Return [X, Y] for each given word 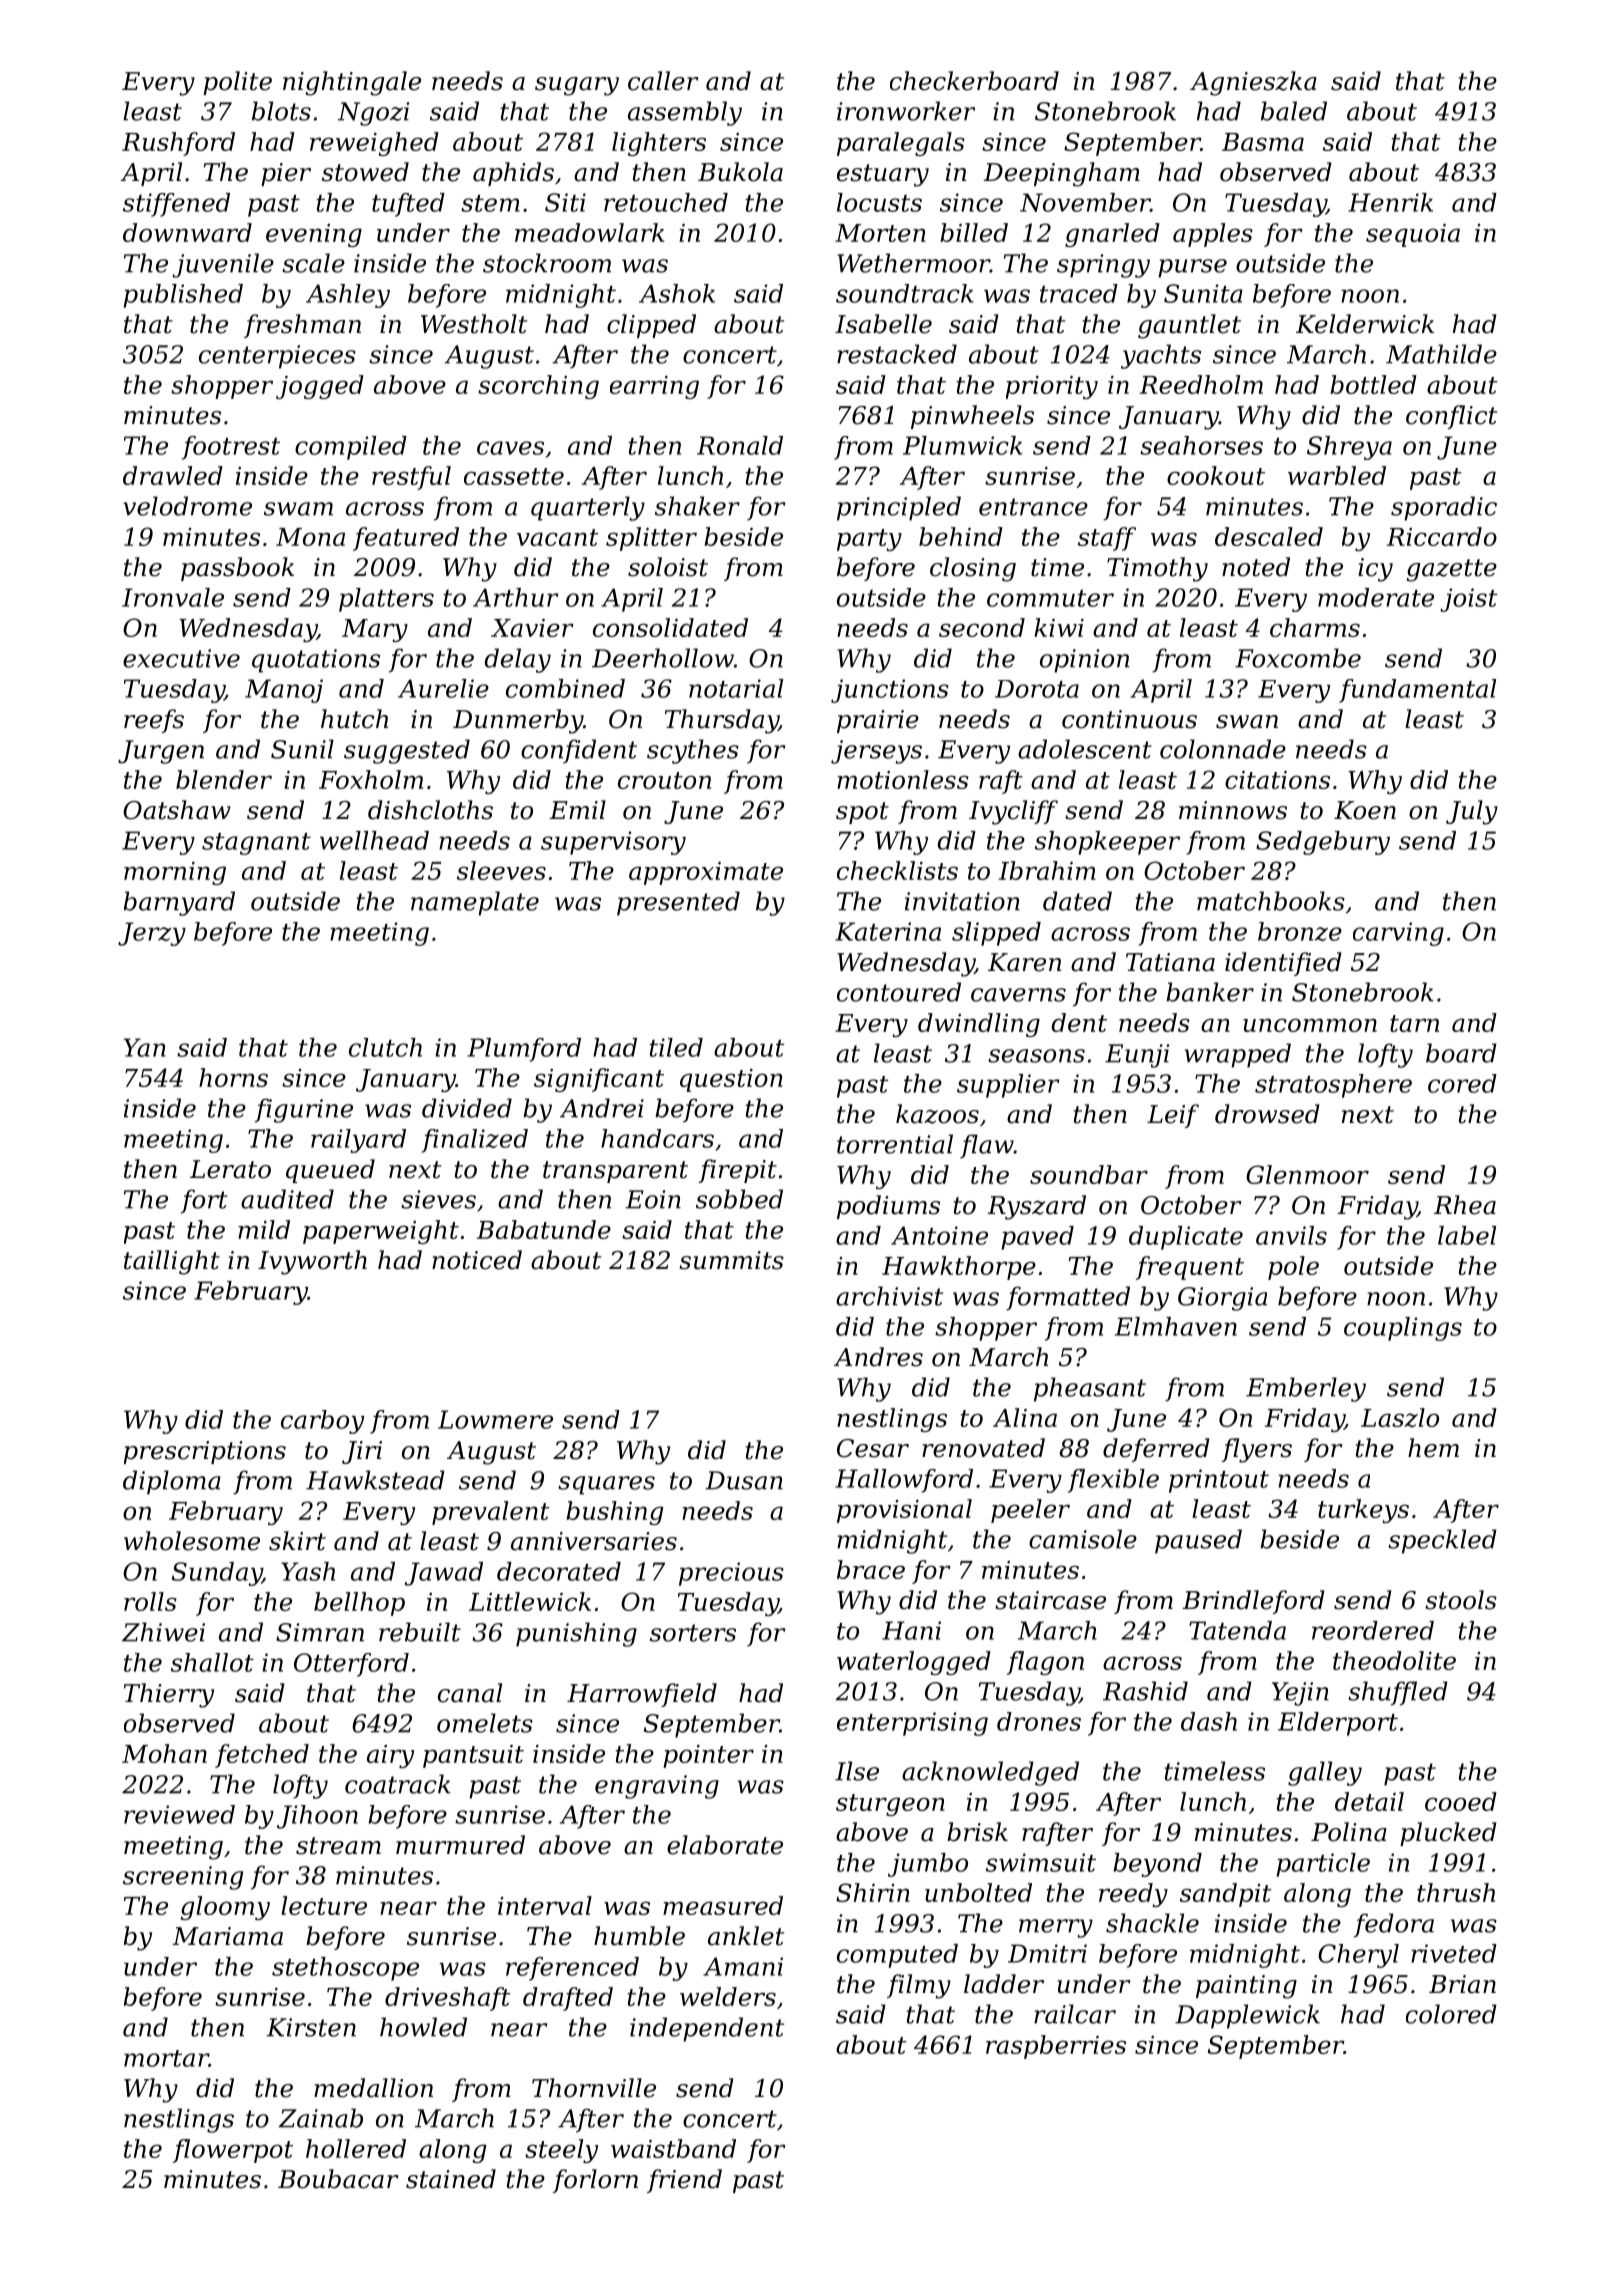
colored [1451, 2014]
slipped [996, 934]
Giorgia [1222, 1299]
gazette [1452, 570]
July [1472, 812]
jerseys [876, 752]
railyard [358, 1141]
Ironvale [173, 597]
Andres [878, 1357]
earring [654, 387]
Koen [1365, 810]
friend [684, 2181]
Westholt [474, 324]
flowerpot [233, 2151]
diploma [172, 1482]
